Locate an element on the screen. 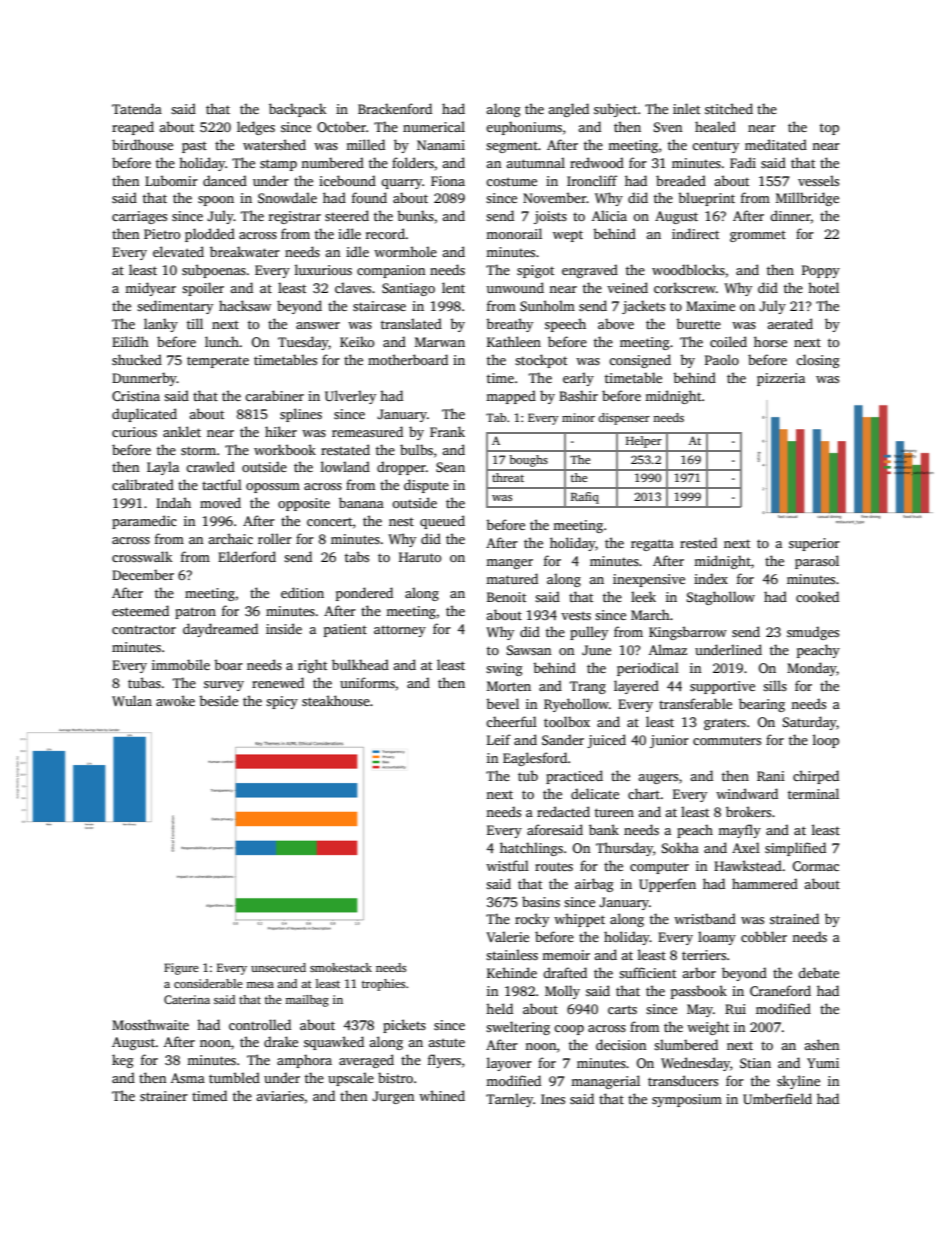  Wulan is located at coordinates (132, 700).
